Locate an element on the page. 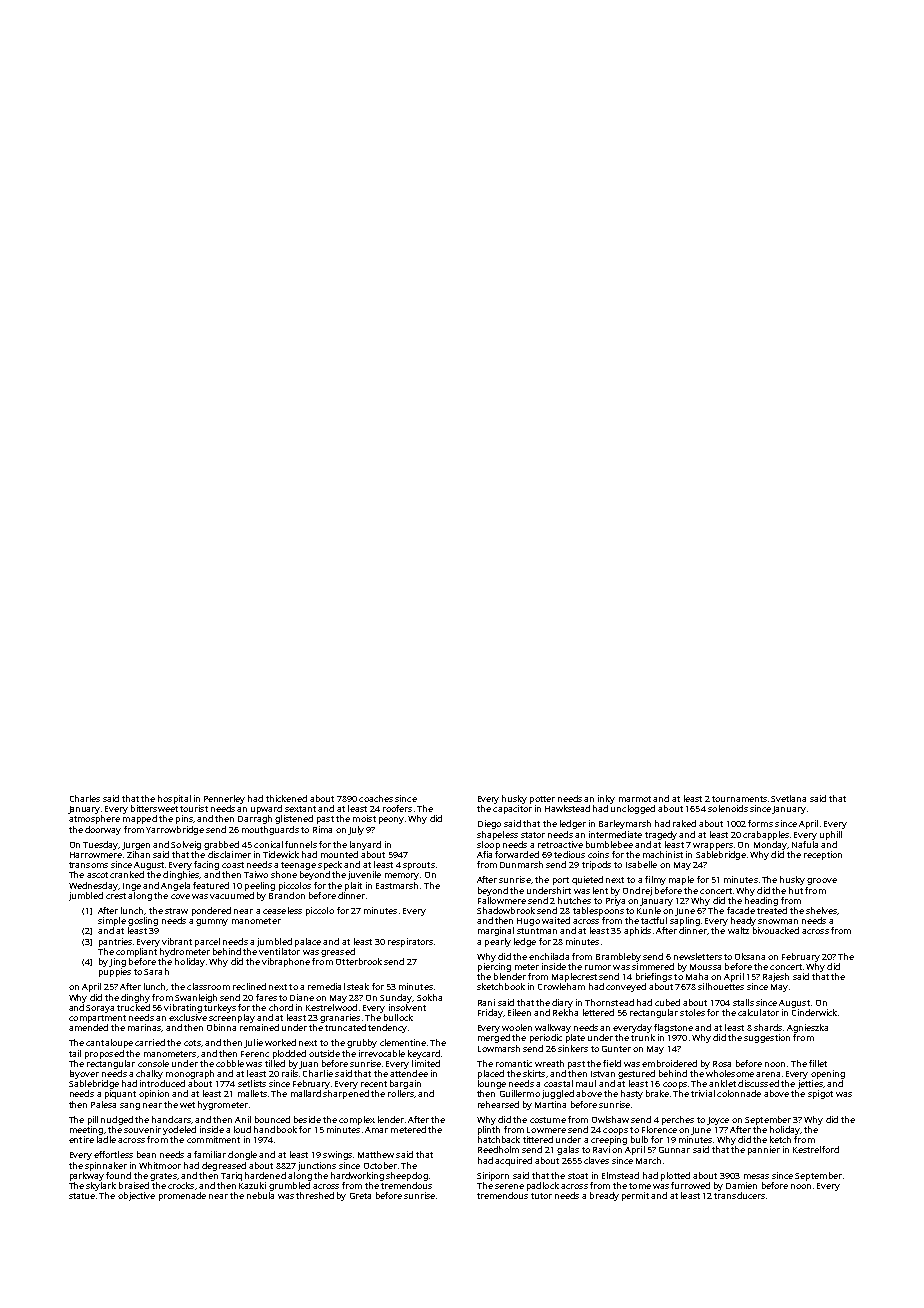  statue is located at coordinates (82, 1196).
